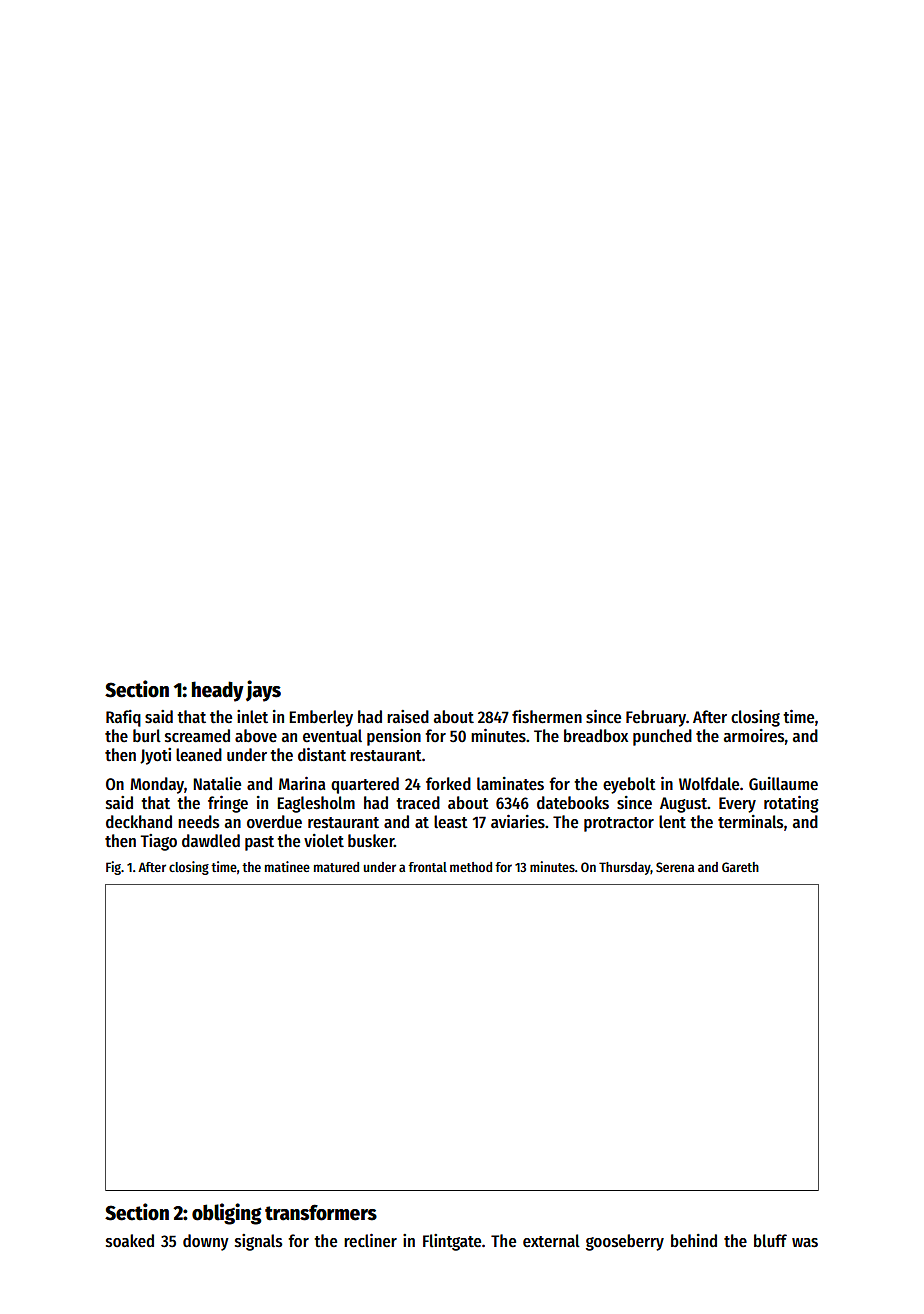  Describe the element at coordinates (370, 1241) in the image. I see `recliner` at that location.
